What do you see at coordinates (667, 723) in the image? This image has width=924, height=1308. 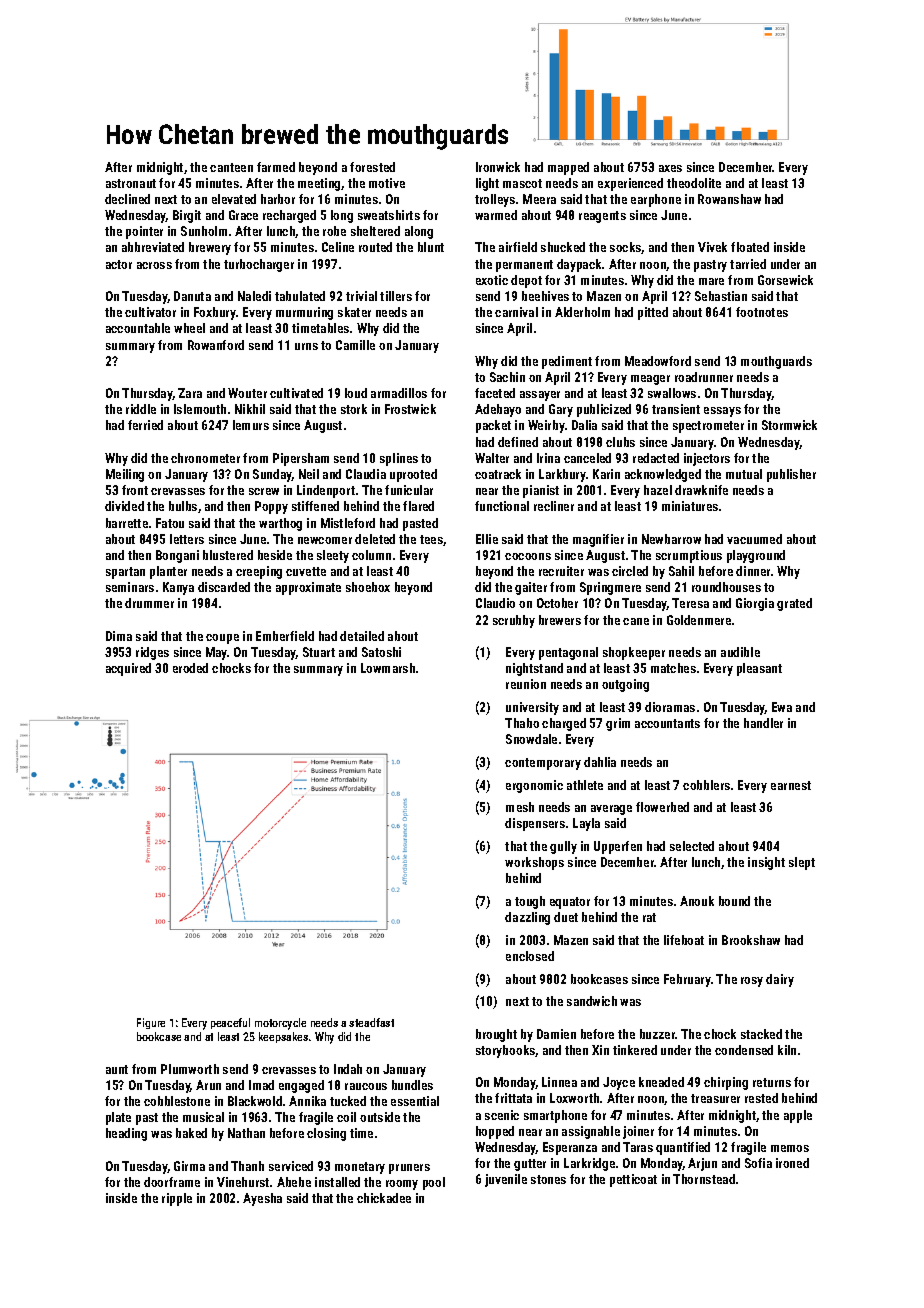 I see `accountants` at bounding box center [667, 723].
